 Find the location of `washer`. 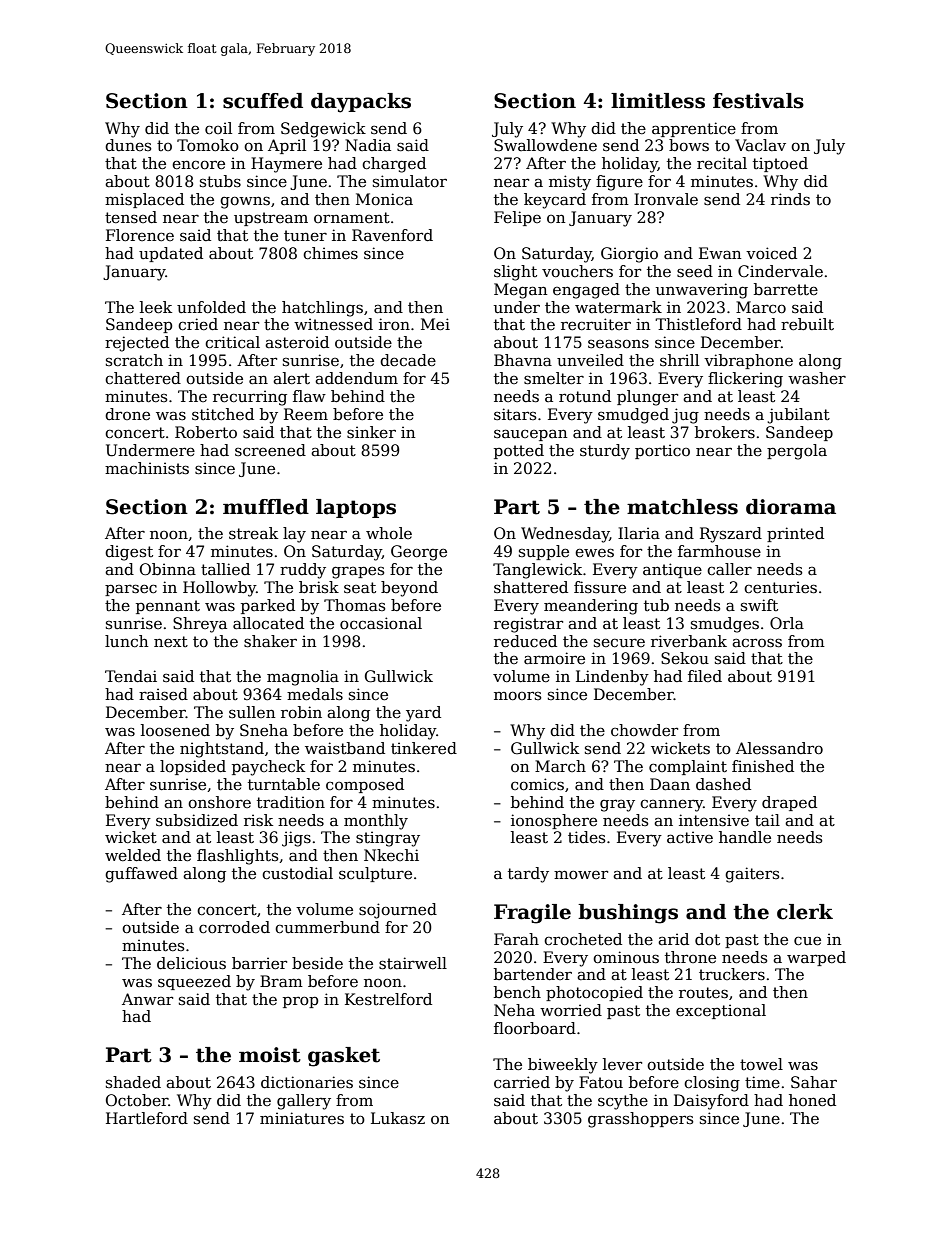

washer is located at coordinates (817, 378).
